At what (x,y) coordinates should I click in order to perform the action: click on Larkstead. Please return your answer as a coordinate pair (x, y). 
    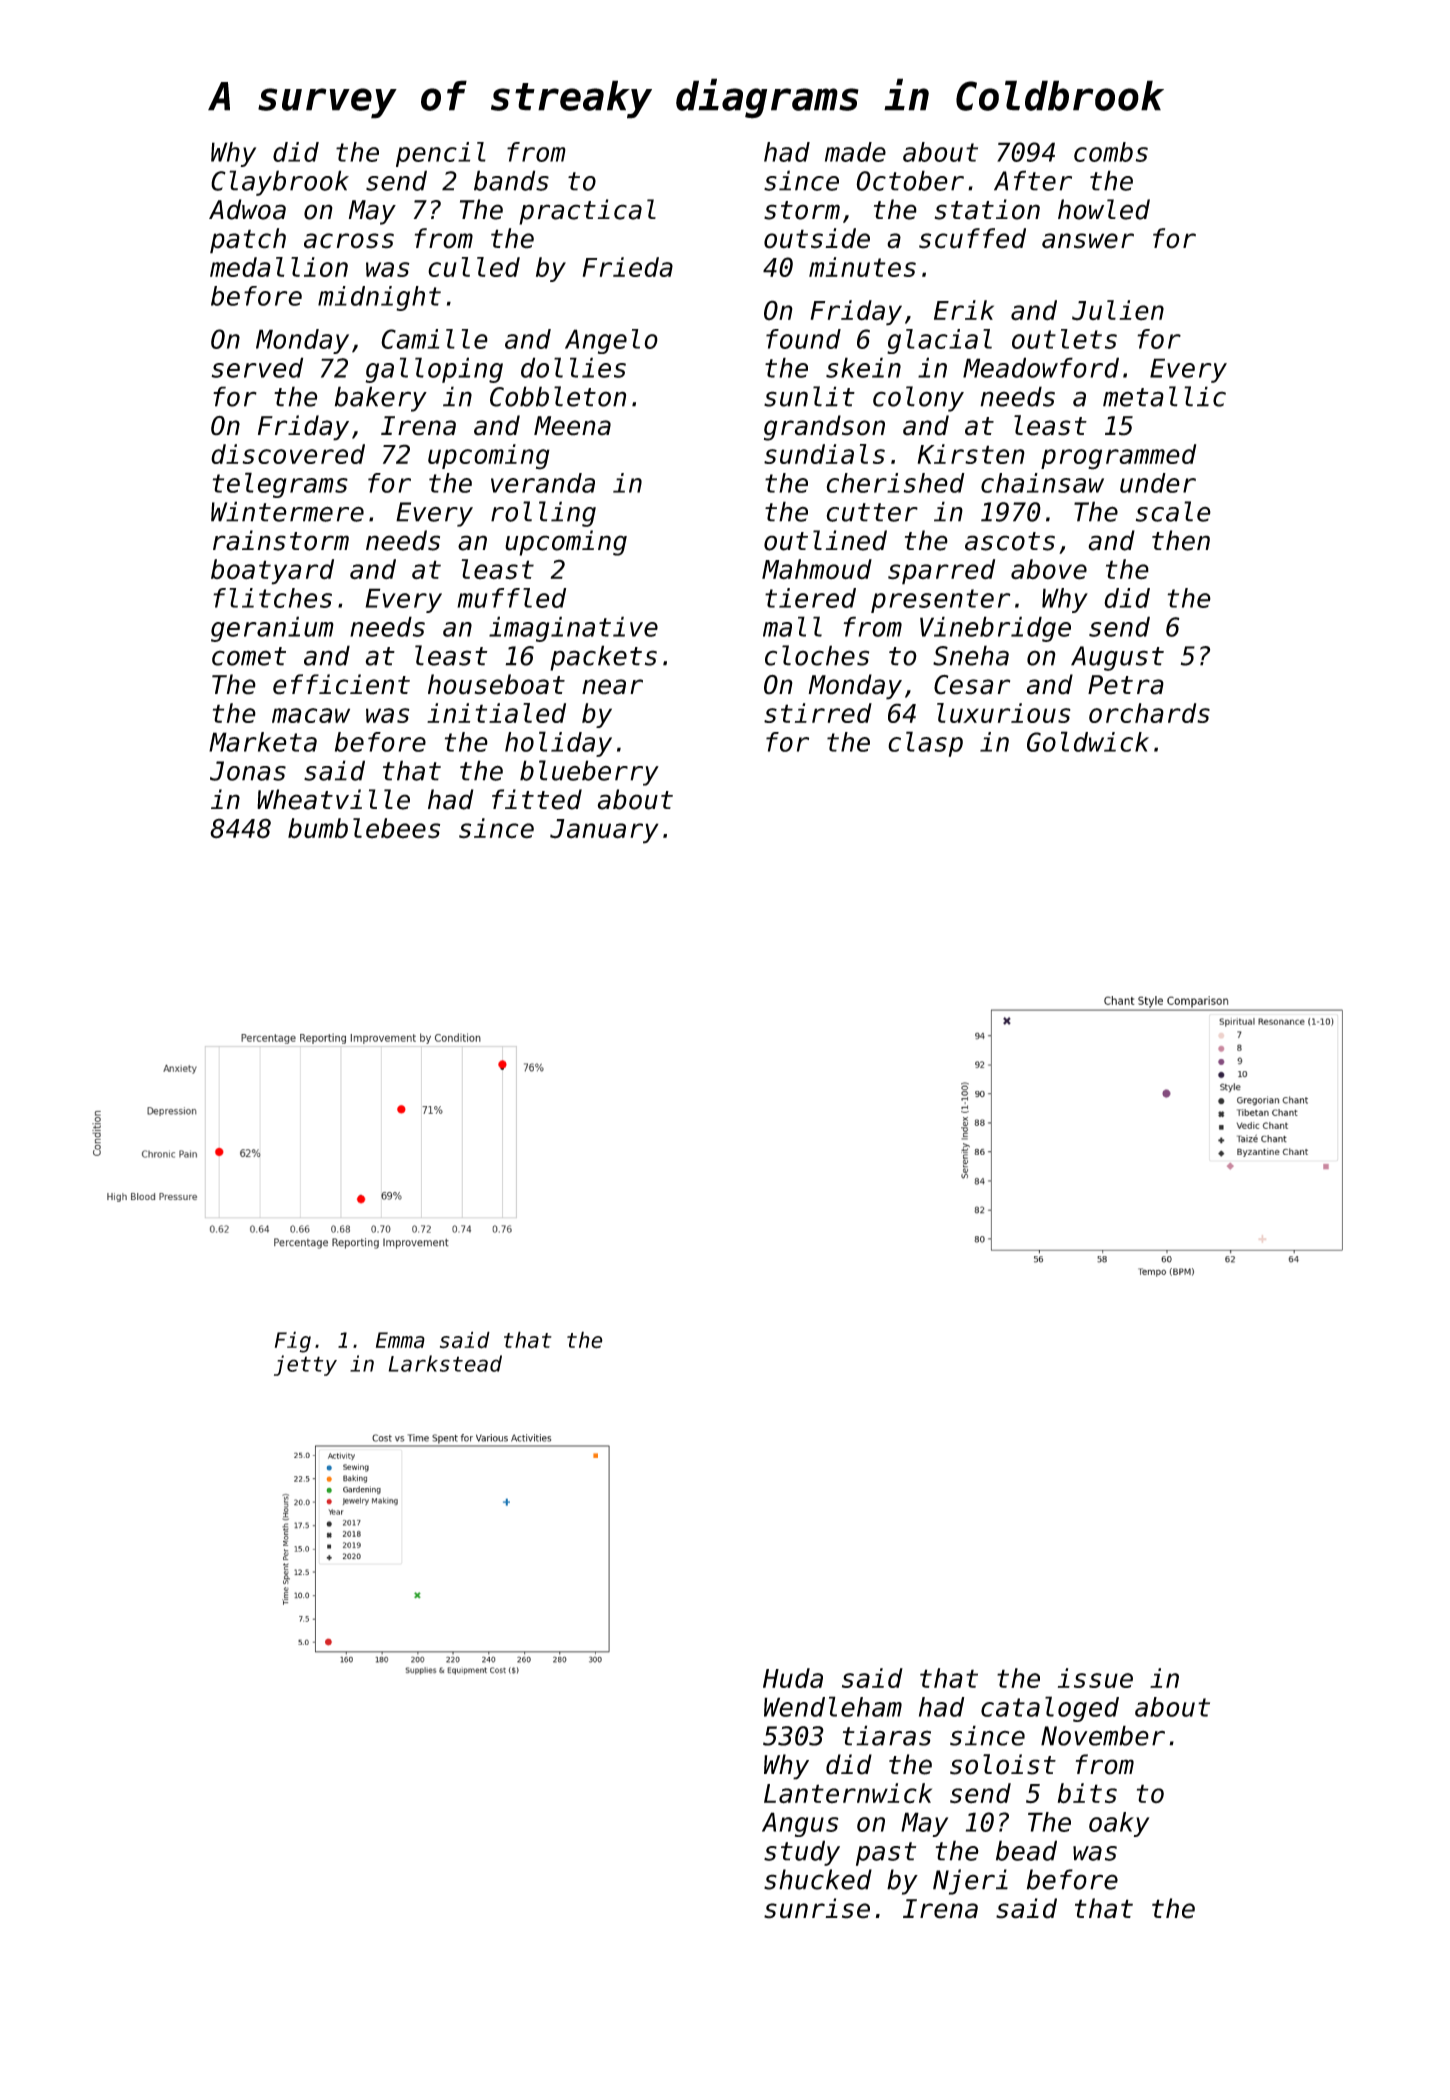
    Looking at the image, I should click on (445, 1363).
